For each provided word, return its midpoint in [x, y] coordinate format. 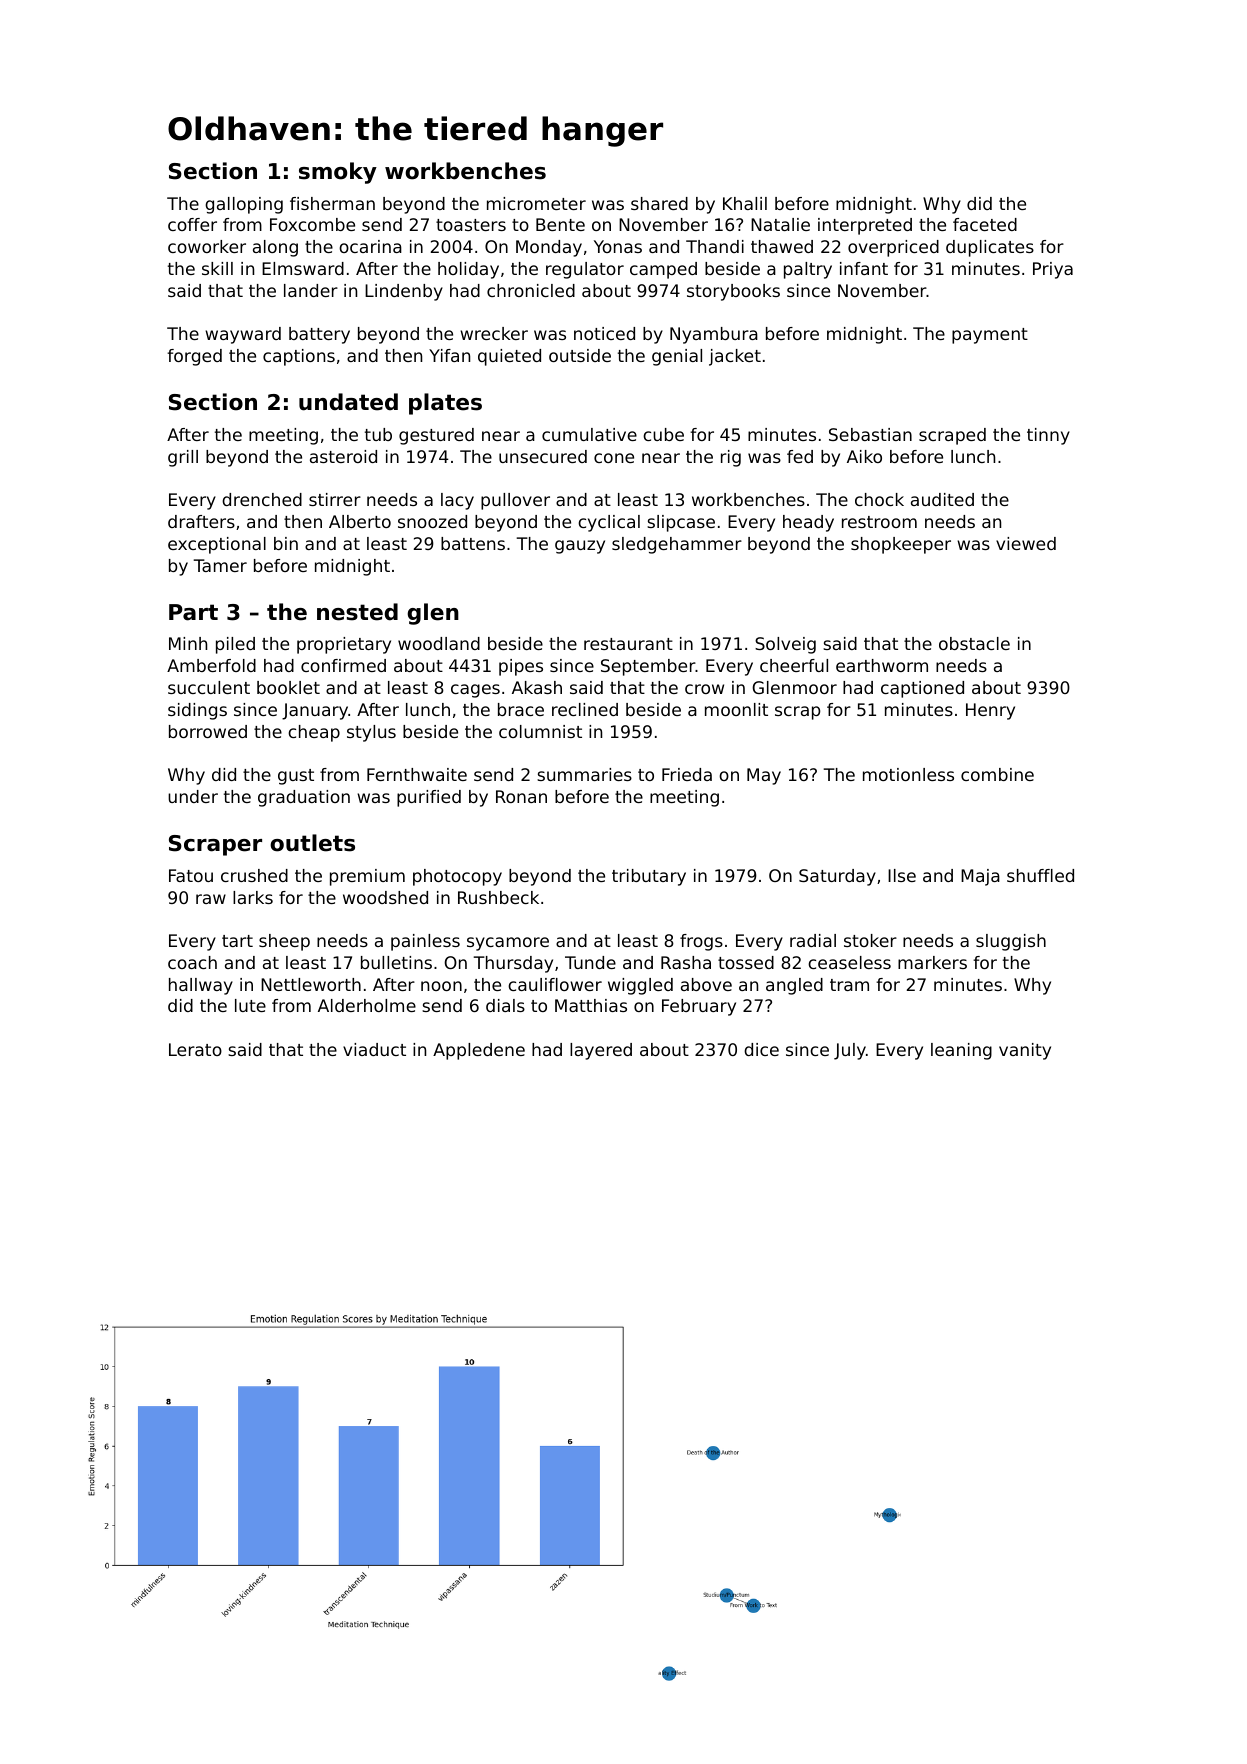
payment [990, 336]
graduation [304, 798]
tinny [1048, 436]
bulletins [396, 962]
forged [194, 357]
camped [663, 270]
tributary [649, 877]
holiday [468, 270]
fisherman [332, 203]
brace [521, 709]
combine [997, 774]
